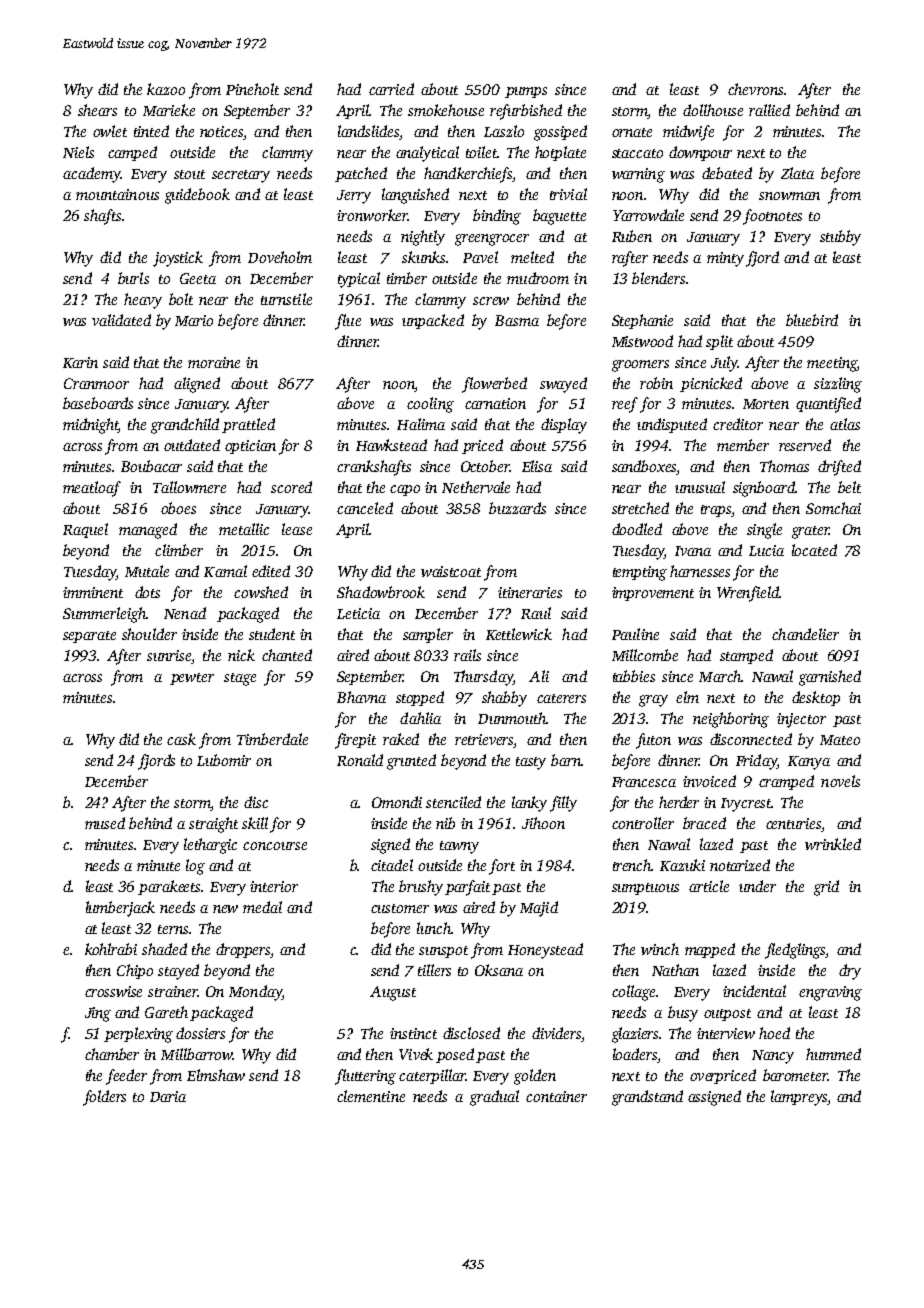  I want to click on mused, so click(105, 823).
